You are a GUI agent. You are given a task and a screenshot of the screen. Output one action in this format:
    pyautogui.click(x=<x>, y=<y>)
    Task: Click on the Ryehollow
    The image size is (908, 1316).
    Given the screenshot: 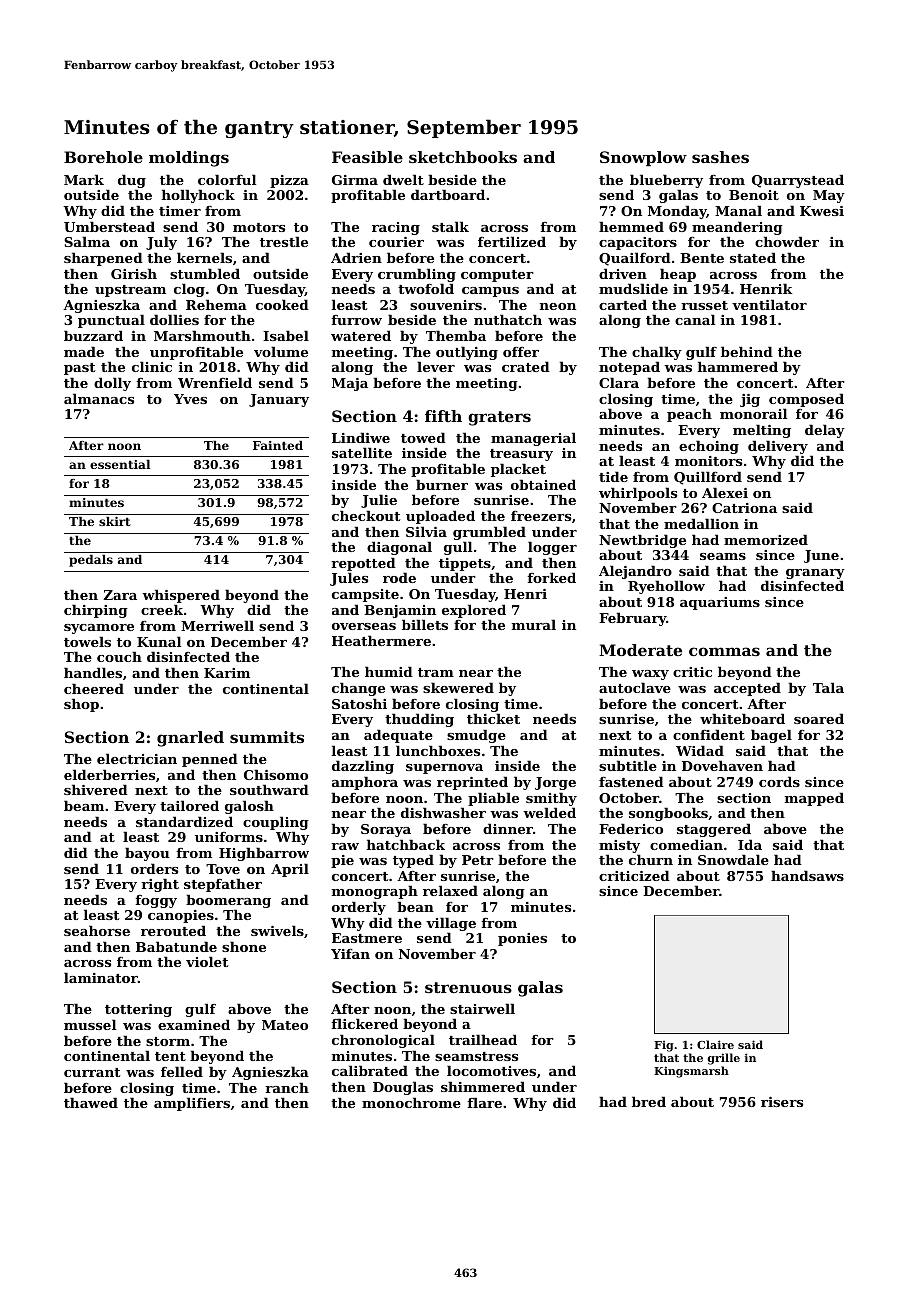 What is the action you would take?
    pyautogui.click(x=666, y=587)
